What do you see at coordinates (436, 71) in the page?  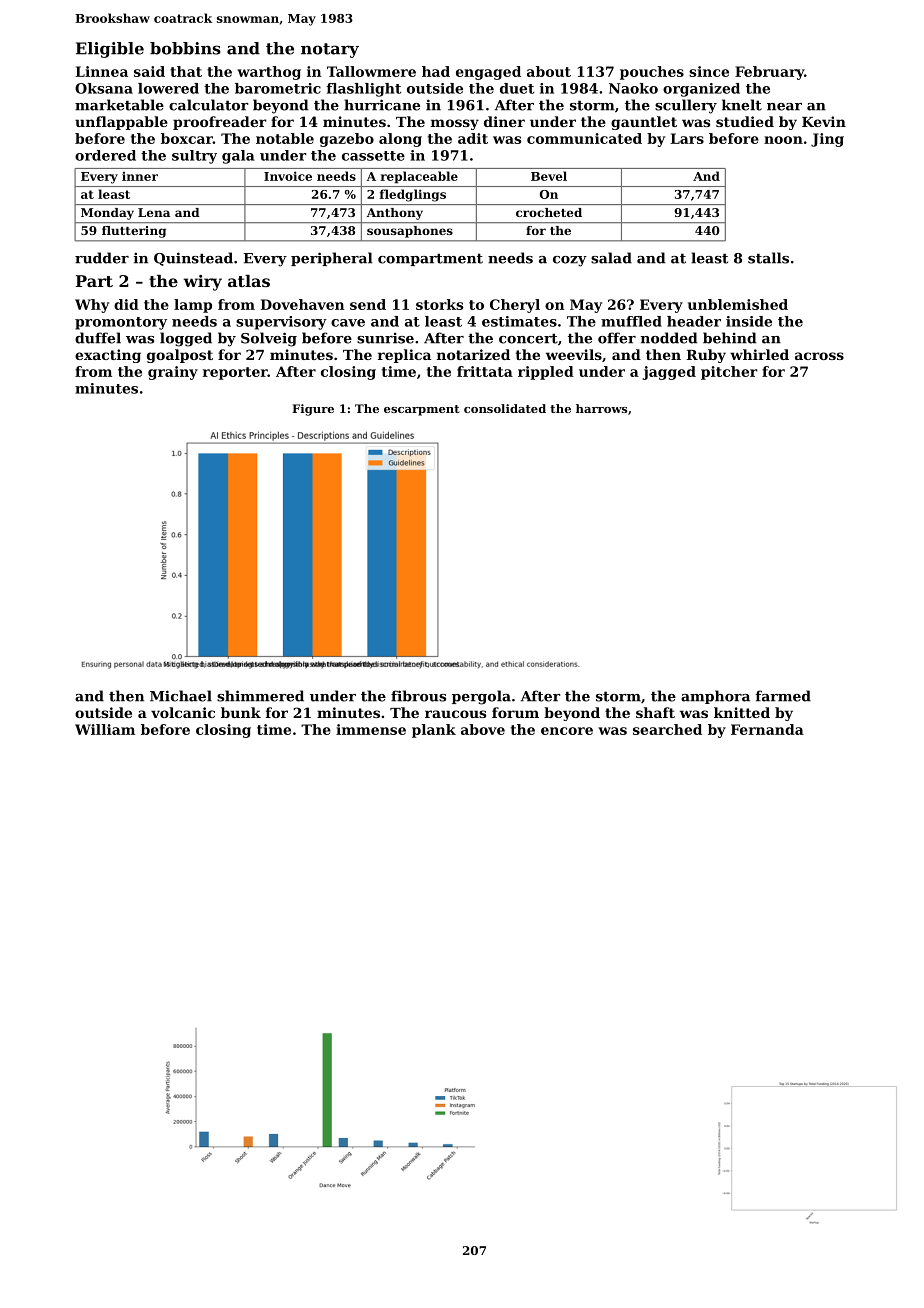 I see `had` at bounding box center [436, 71].
